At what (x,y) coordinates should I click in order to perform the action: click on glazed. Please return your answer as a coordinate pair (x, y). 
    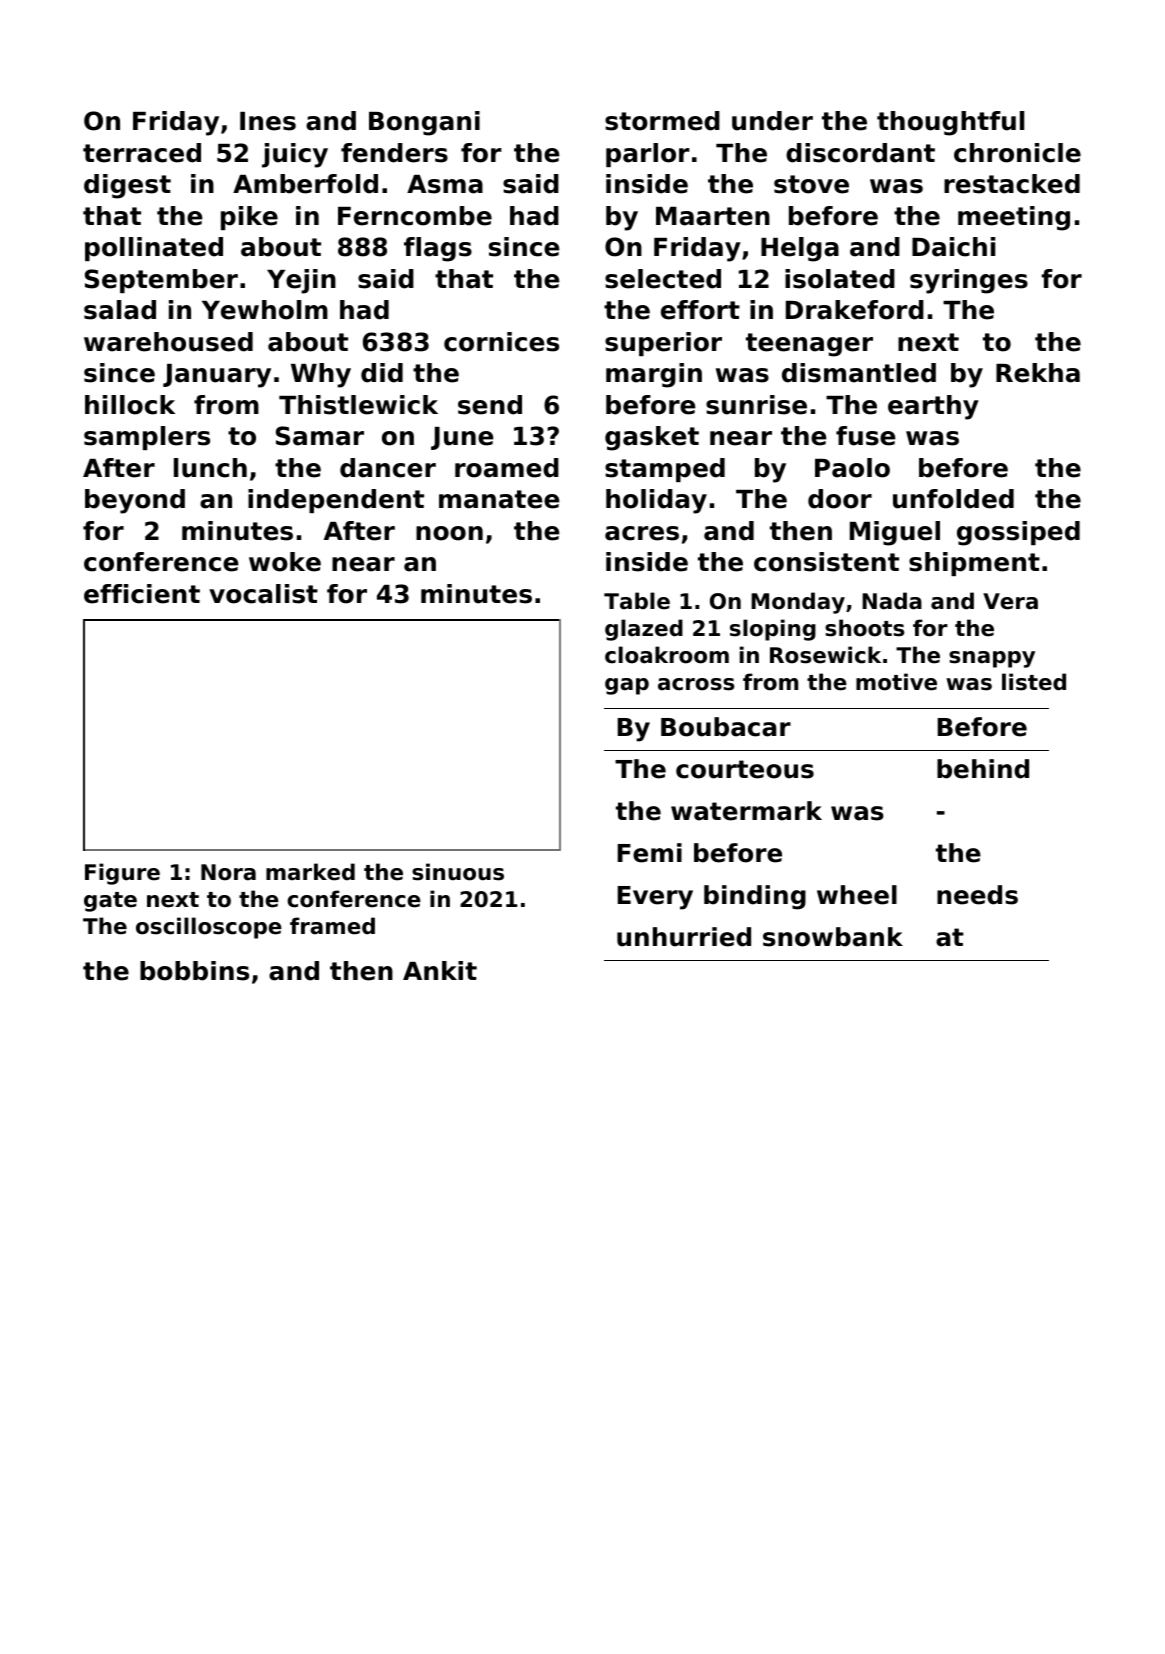
    Looking at the image, I should click on (644, 630).
